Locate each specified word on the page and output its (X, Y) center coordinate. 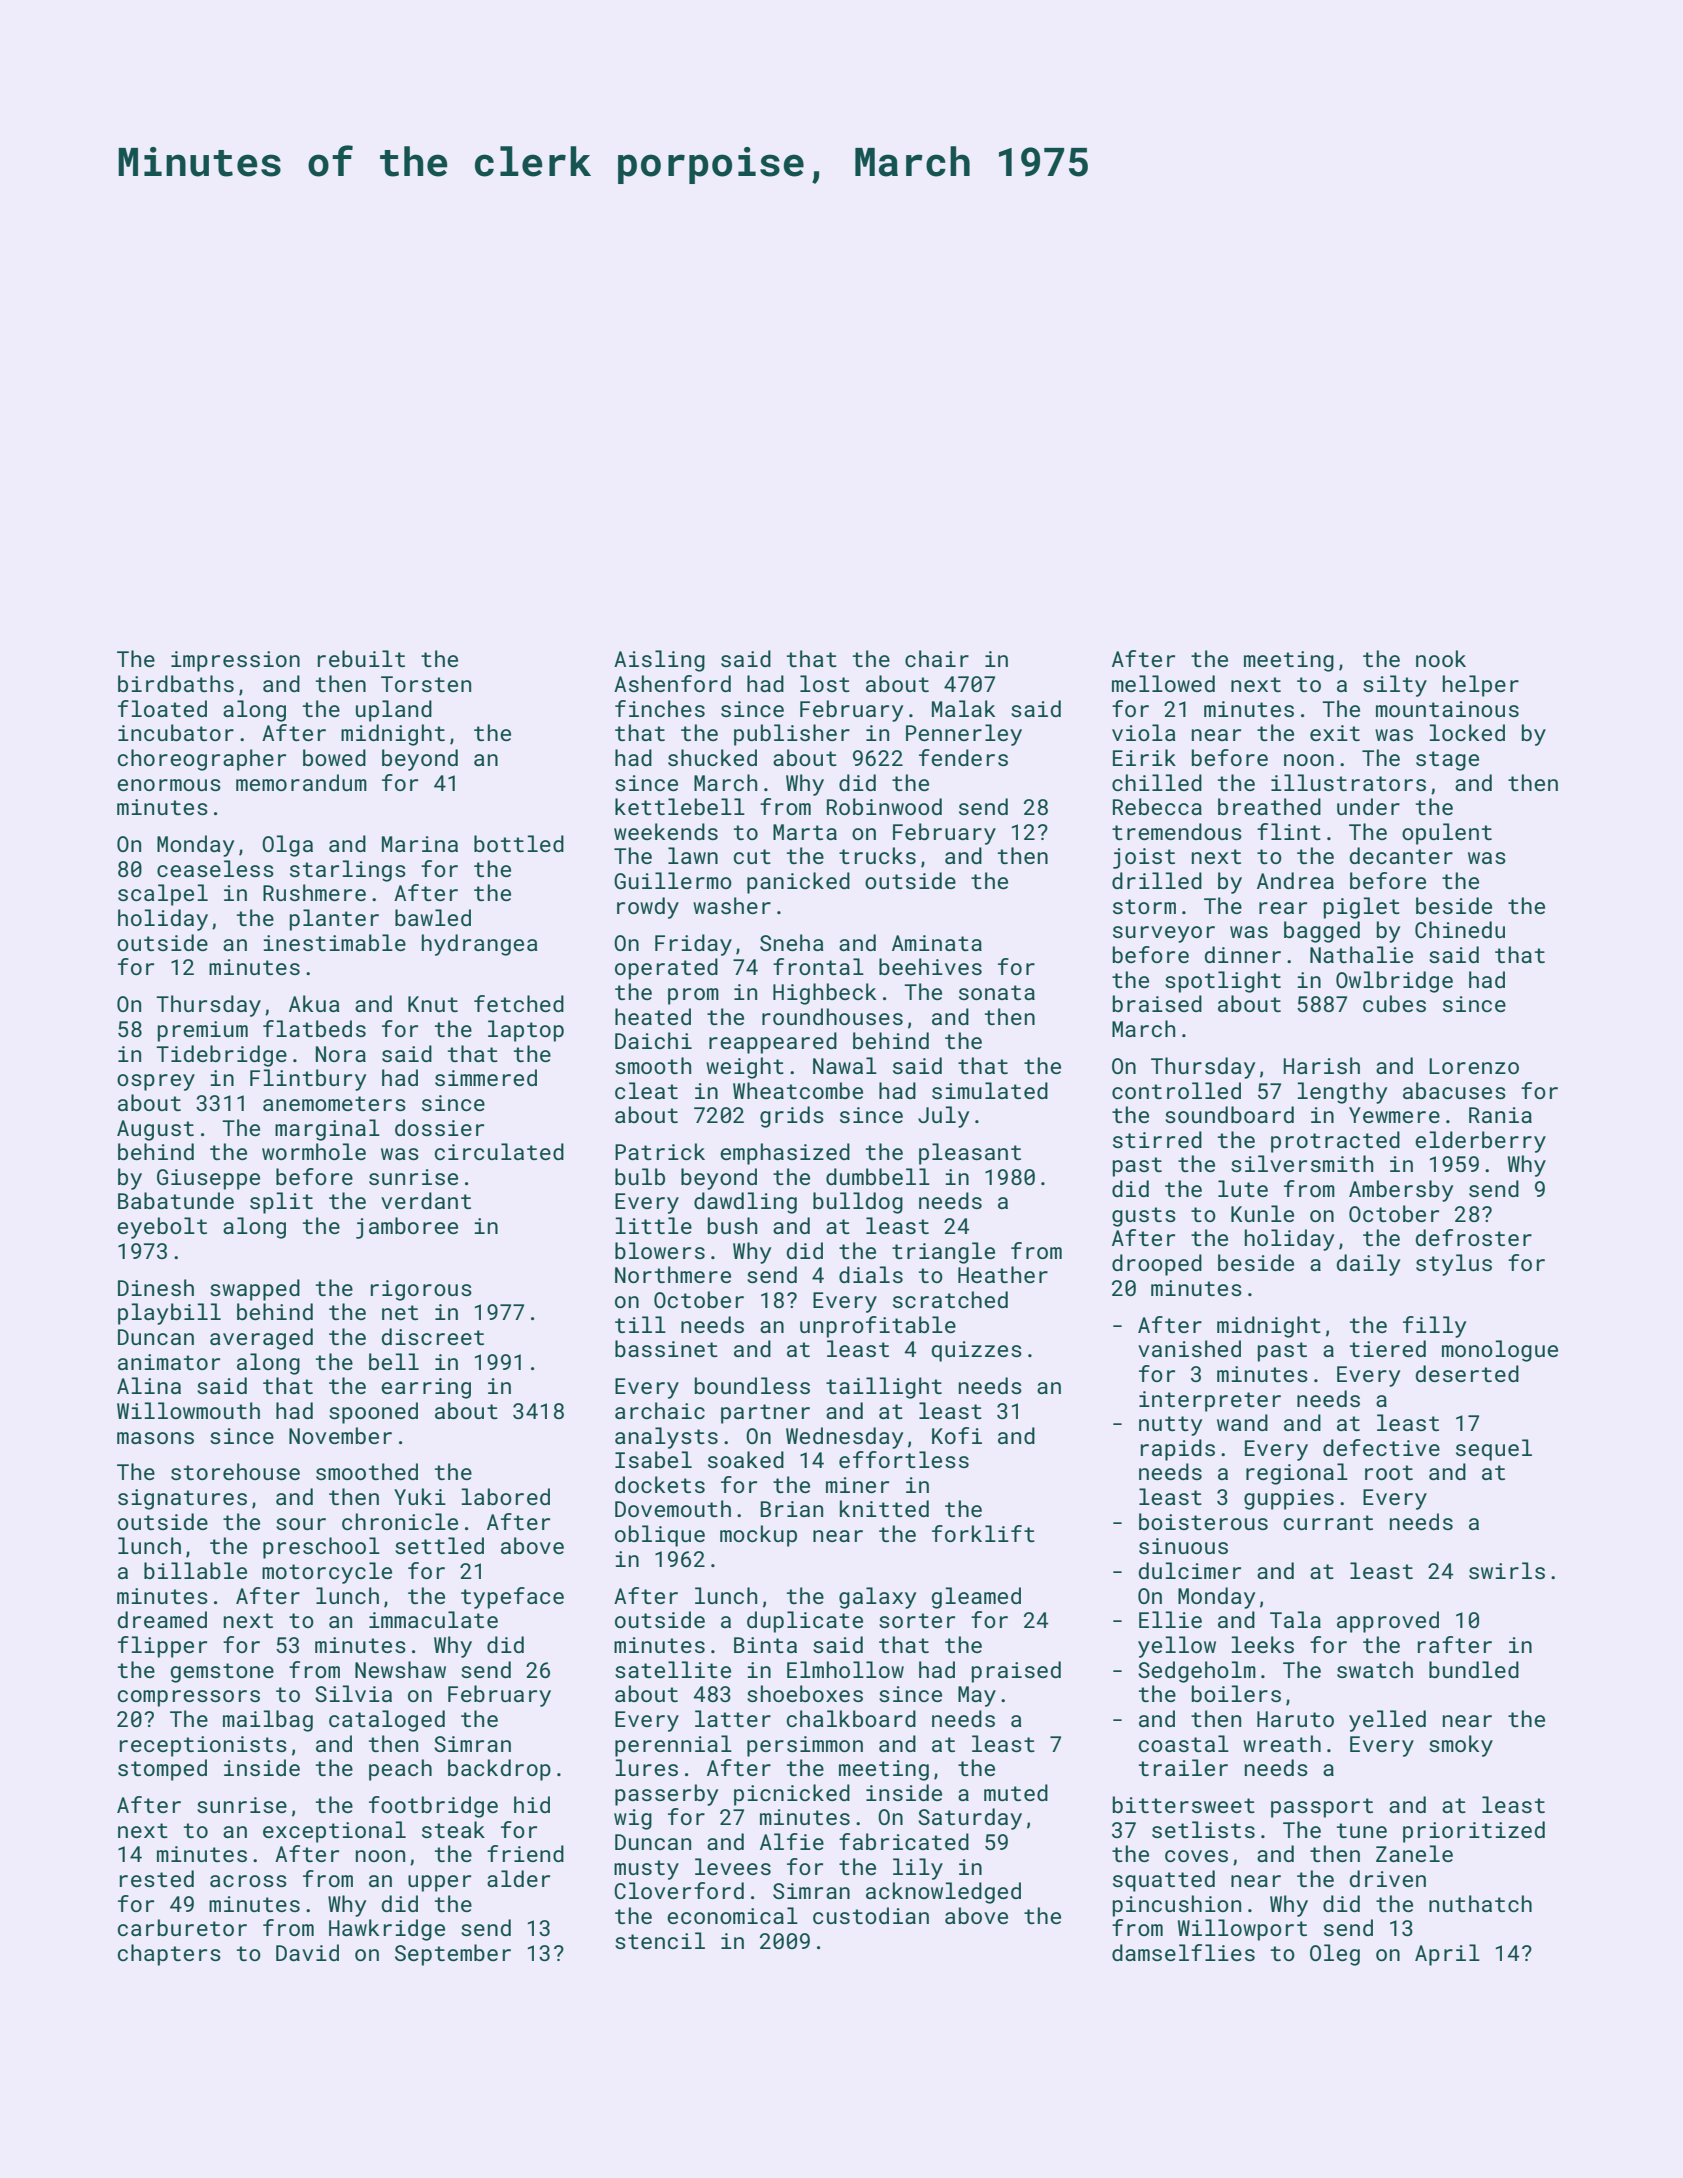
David (307, 1952)
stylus (1454, 1265)
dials (871, 1274)
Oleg (1335, 1955)
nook (1441, 658)
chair (937, 658)
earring (426, 1388)
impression (235, 661)
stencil (660, 1940)
